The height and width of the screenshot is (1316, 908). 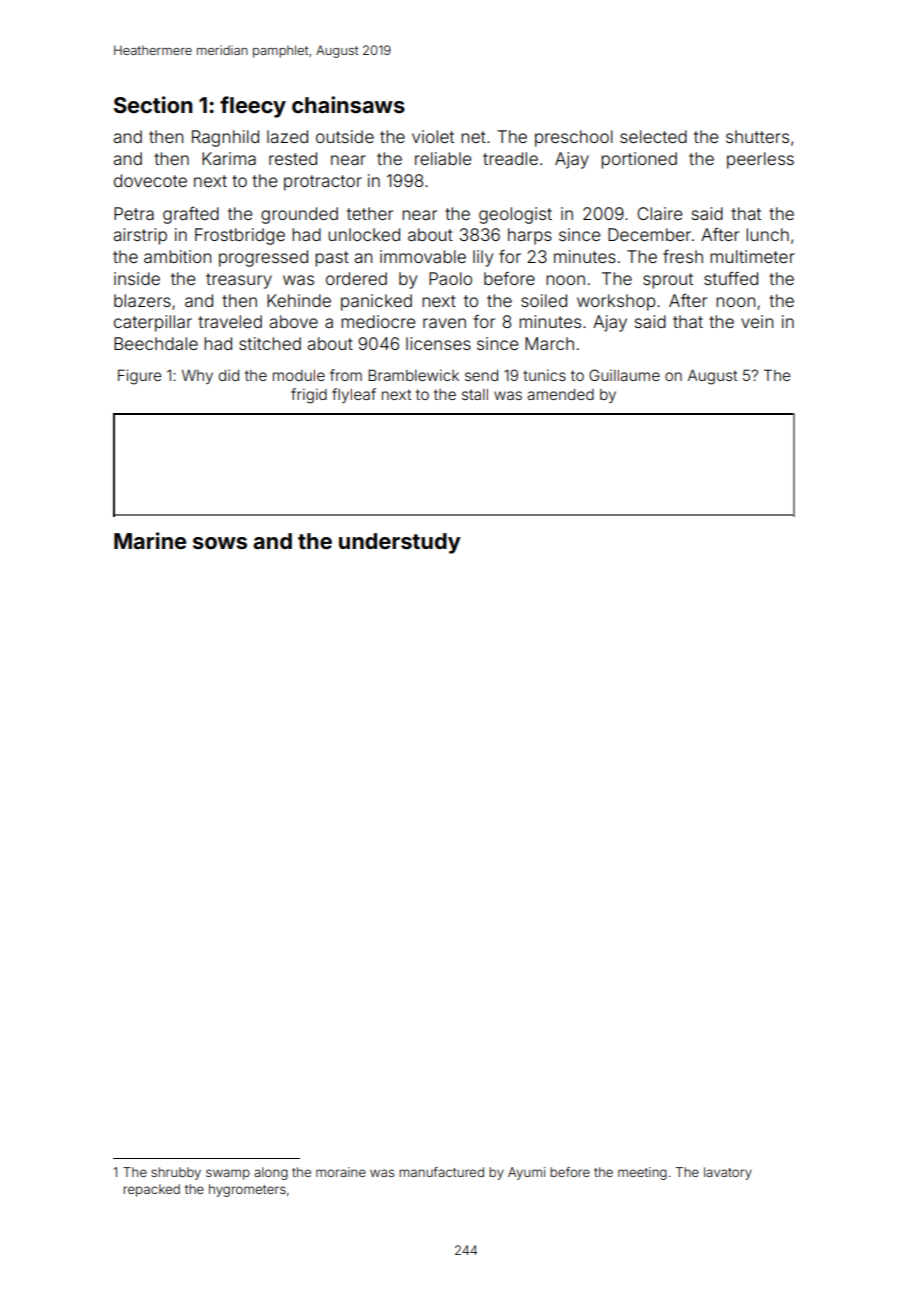 What do you see at coordinates (400, 543) in the screenshot?
I see `understudy` at bounding box center [400, 543].
